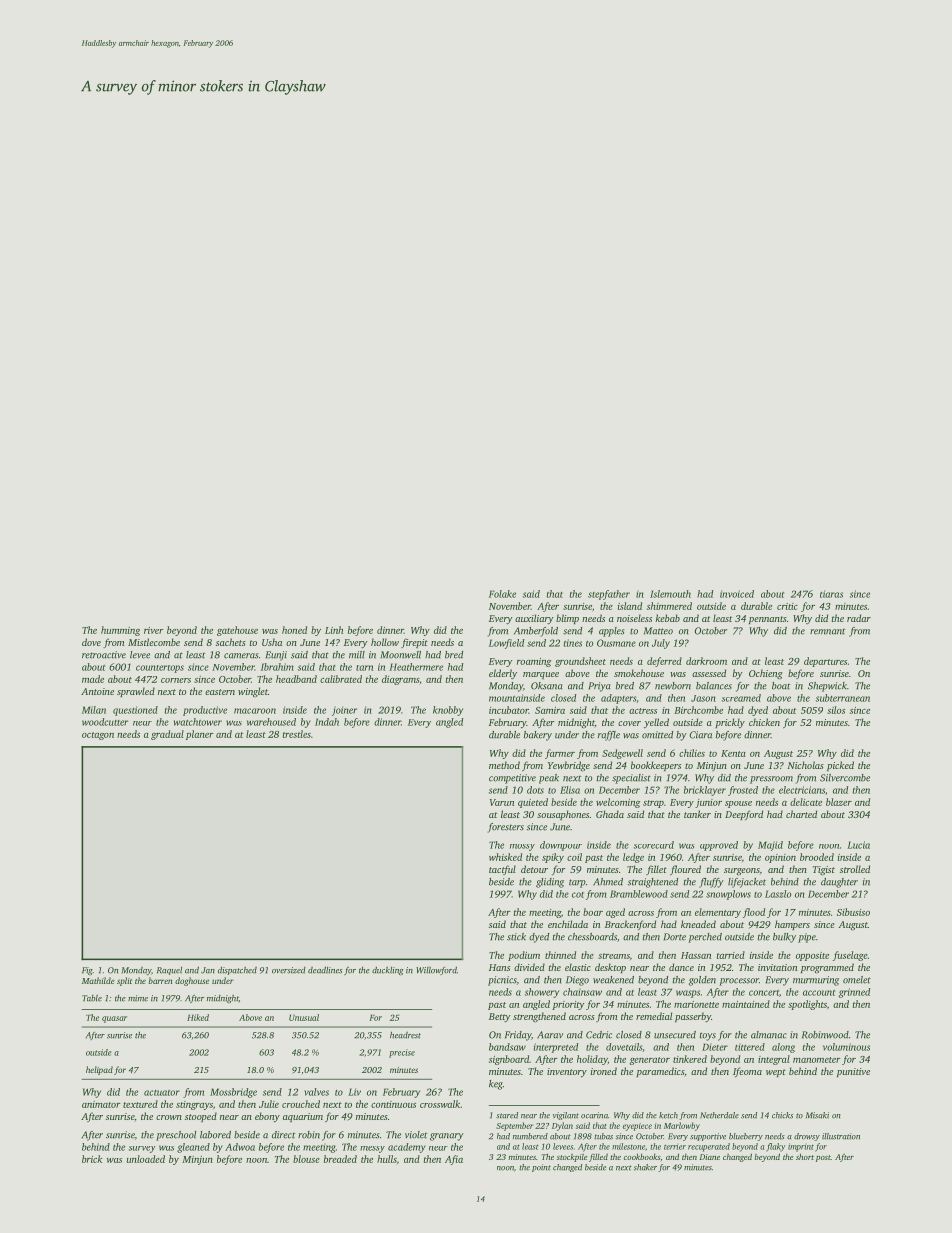 The image size is (952, 1233). What do you see at coordinates (661, 644) in the screenshot?
I see `July` at bounding box center [661, 644].
